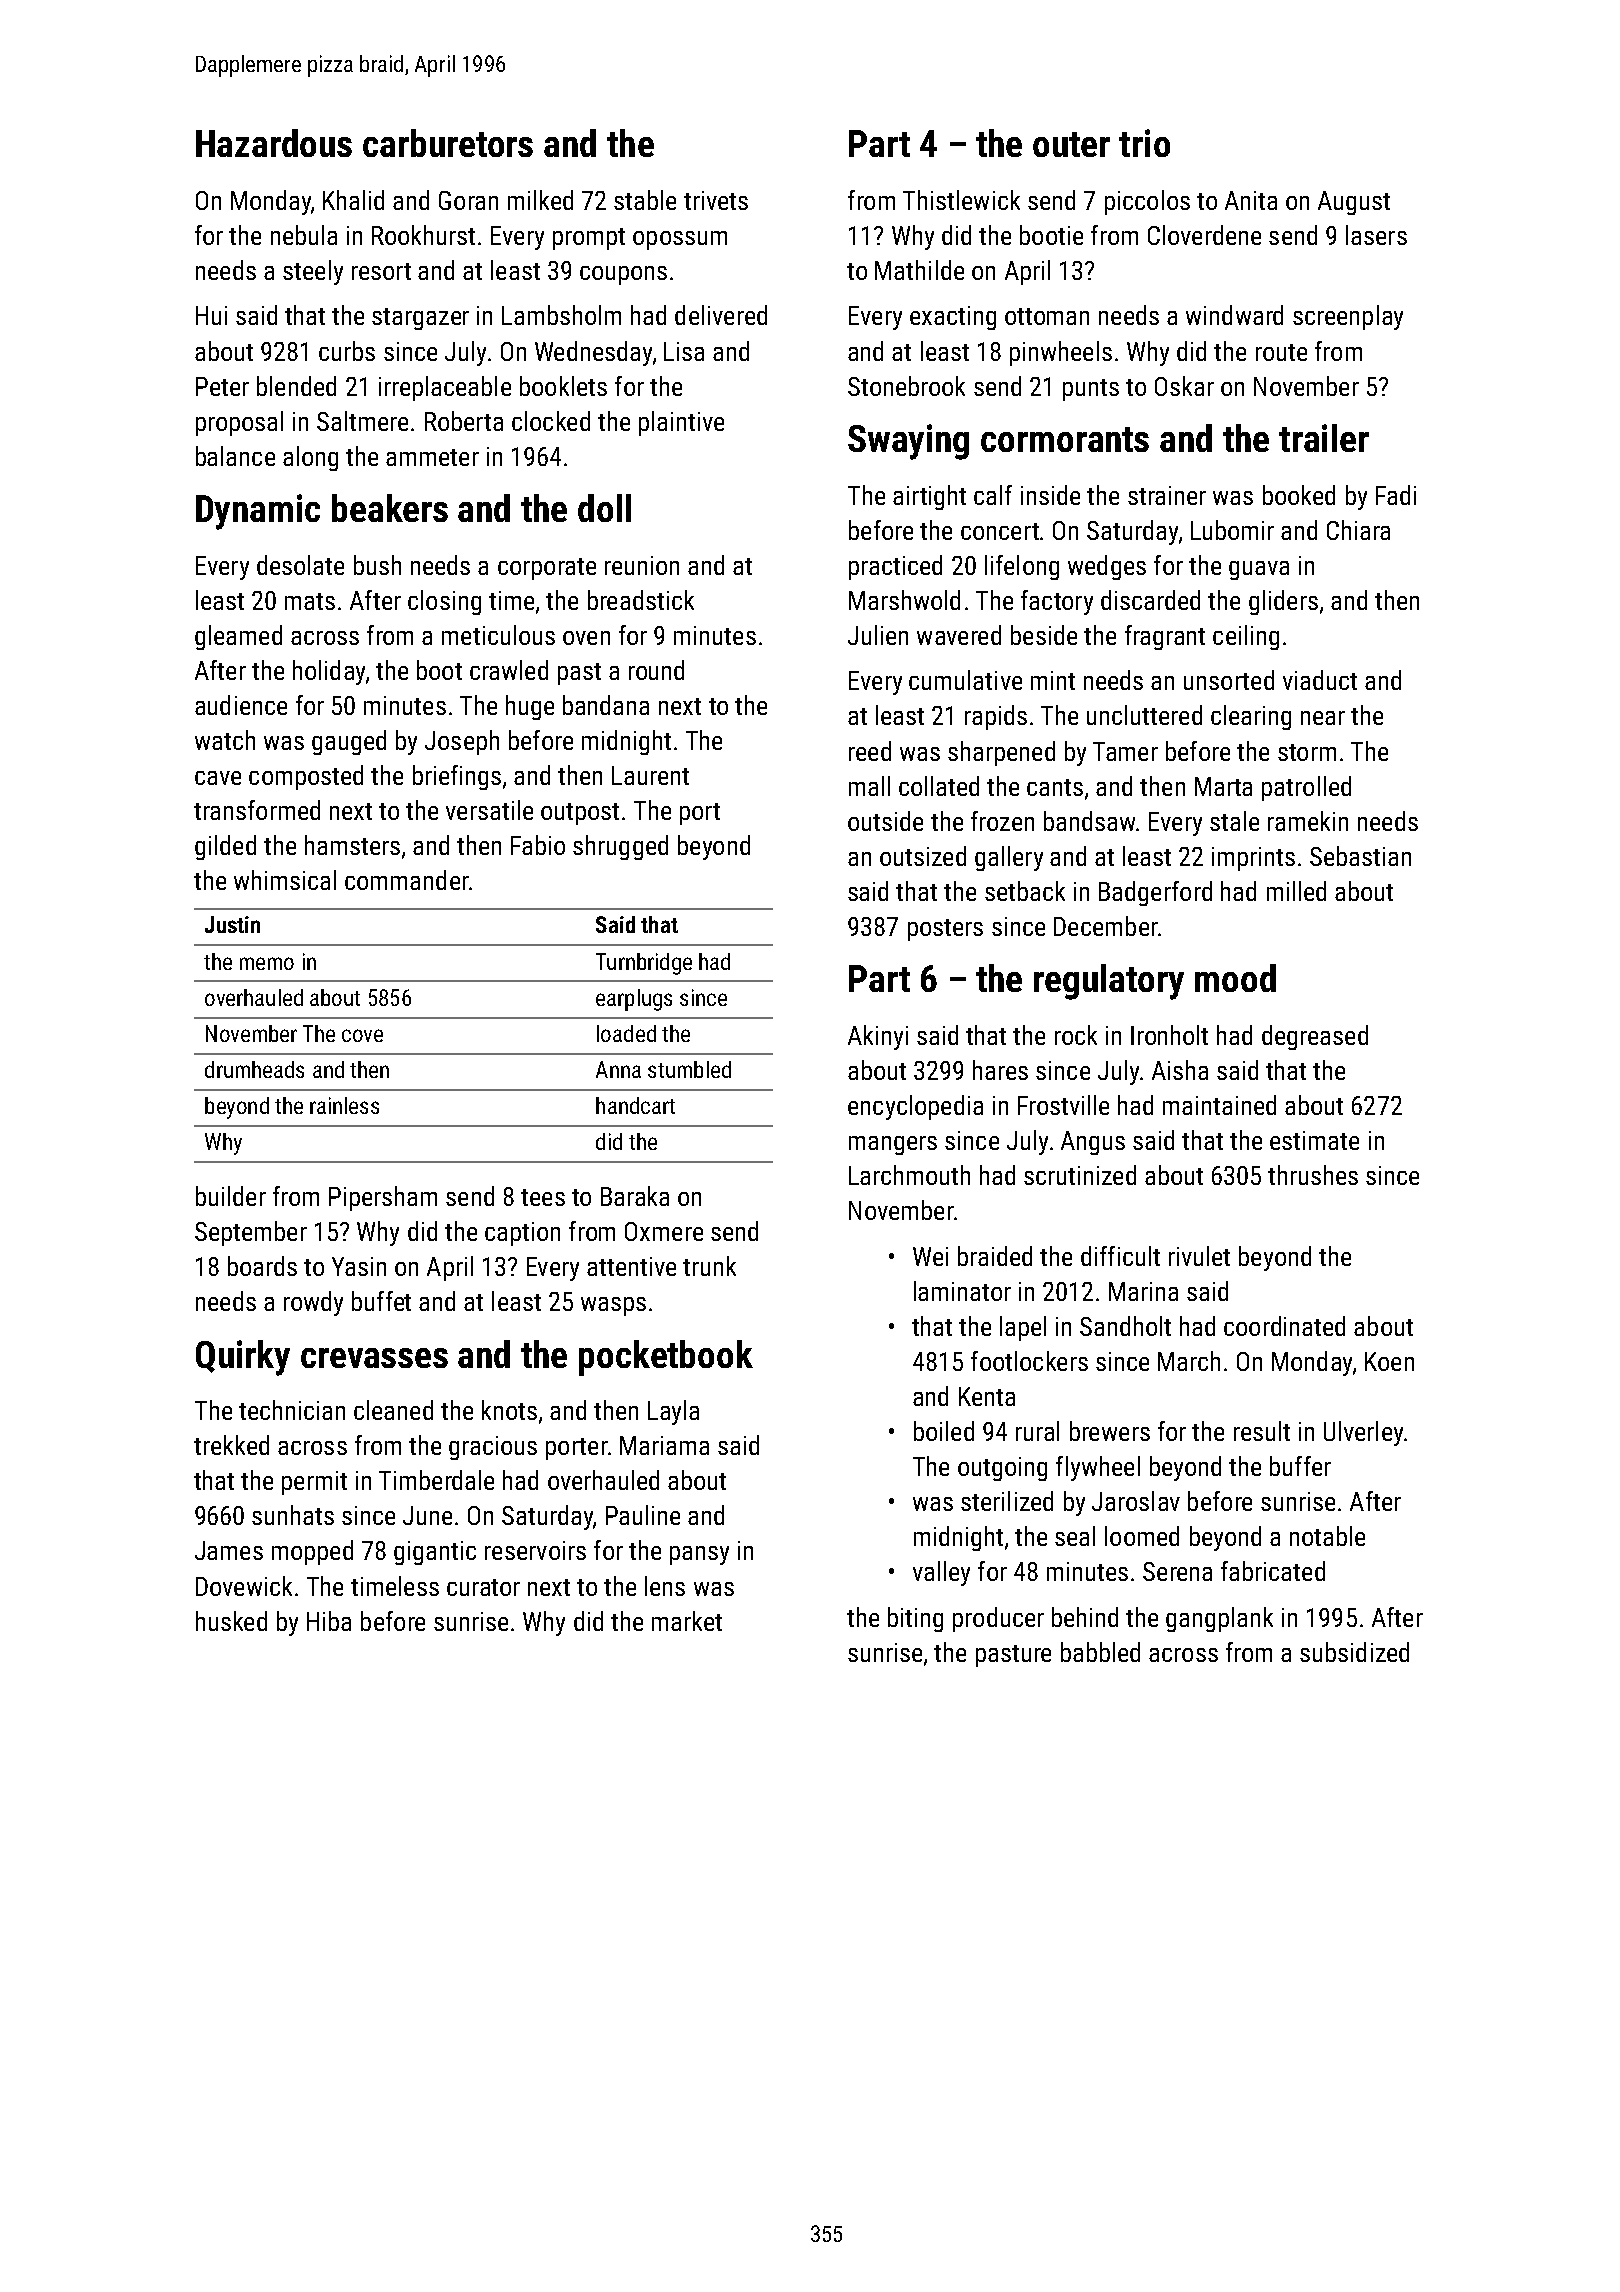 This screenshot has height=2292, width=1620. What do you see at coordinates (231, 1196) in the screenshot?
I see `builder` at bounding box center [231, 1196].
